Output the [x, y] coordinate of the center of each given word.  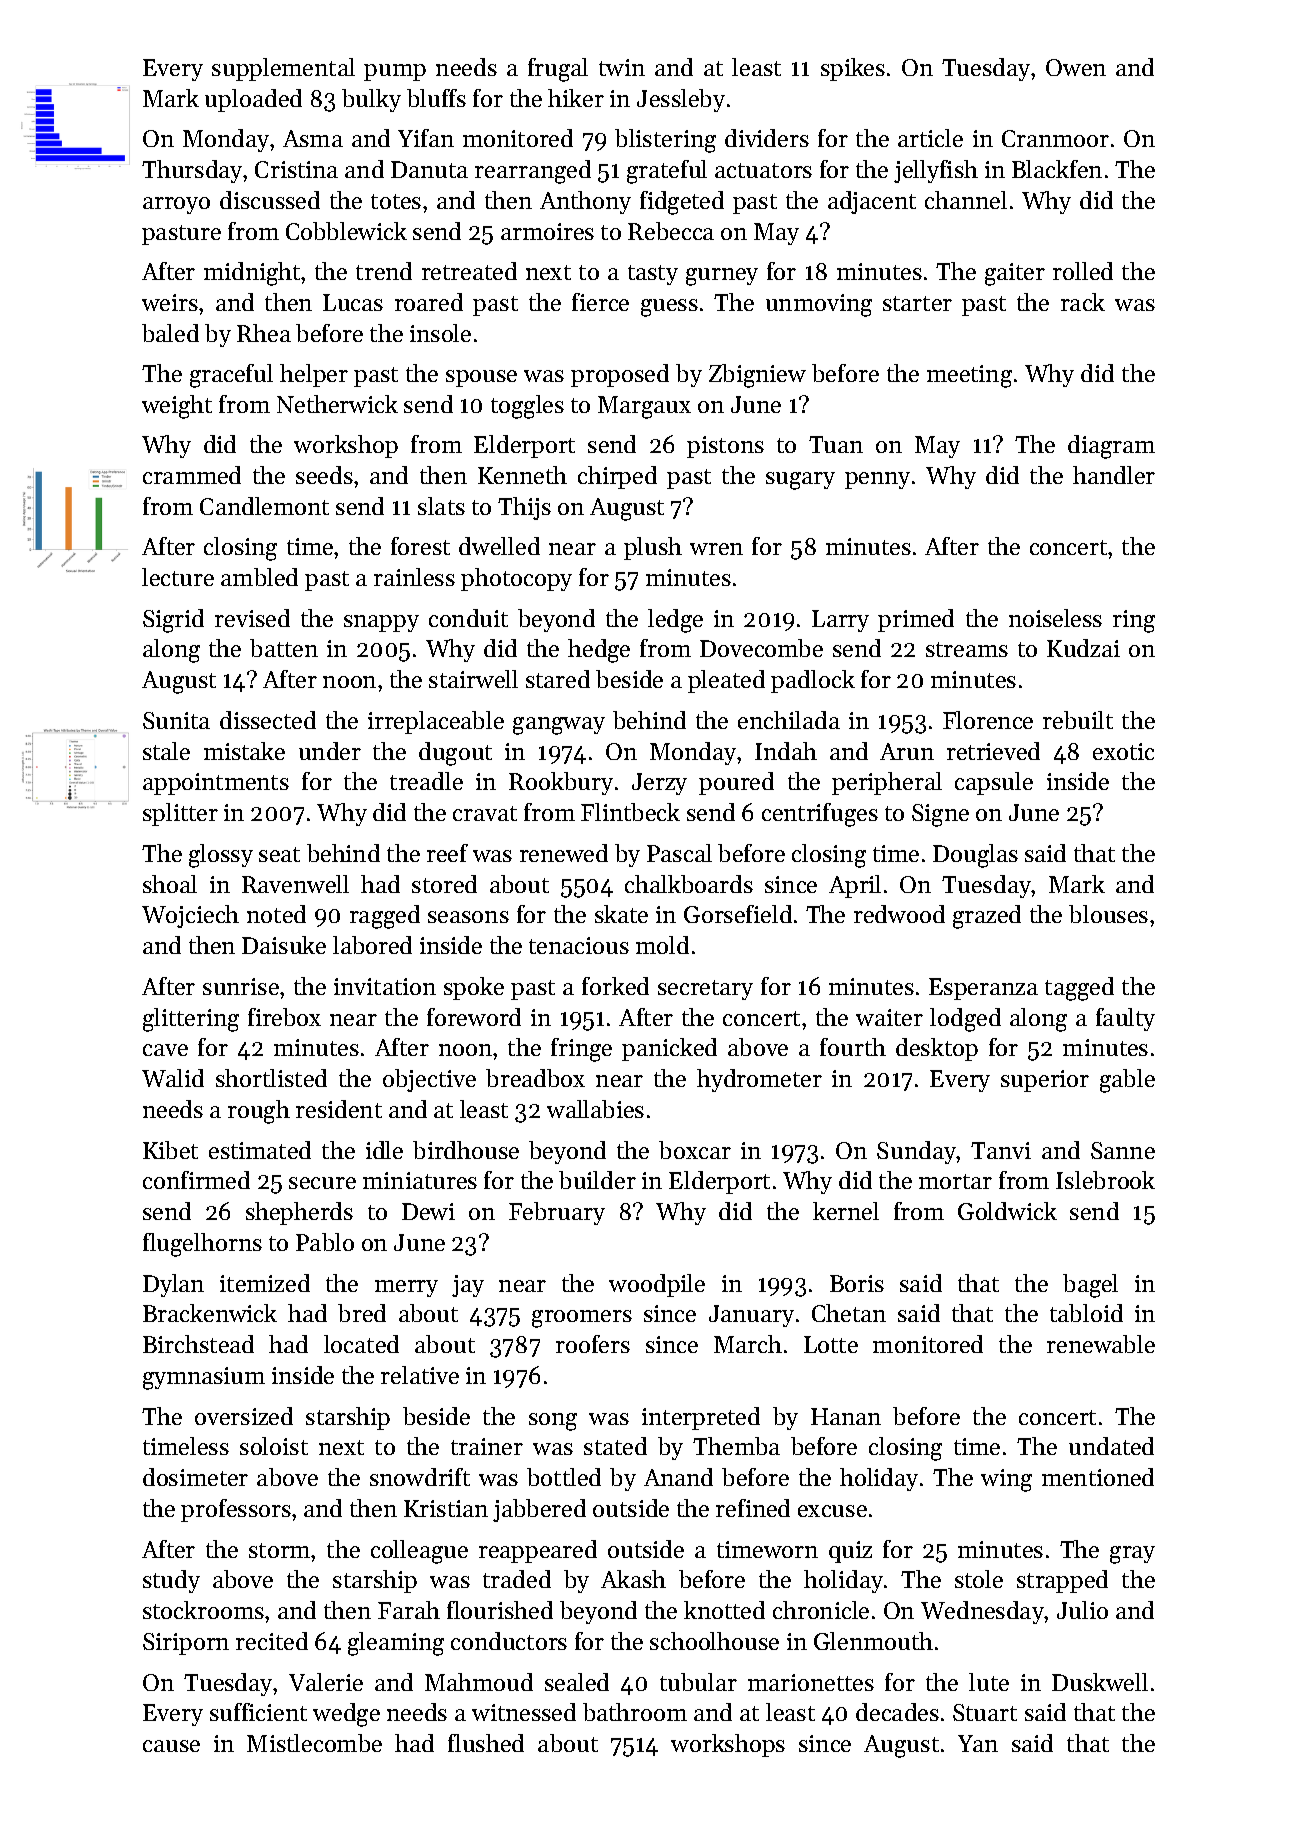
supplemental [283, 69]
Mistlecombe [314, 1743]
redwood [899, 914]
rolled [1083, 271]
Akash [633, 1579]
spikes [853, 69]
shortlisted [271, 1078]
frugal [558, 70]
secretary [705, 990]
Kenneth [522, 475]
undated [1111, 1446]
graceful [231, 376]
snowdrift [420, 1477]
